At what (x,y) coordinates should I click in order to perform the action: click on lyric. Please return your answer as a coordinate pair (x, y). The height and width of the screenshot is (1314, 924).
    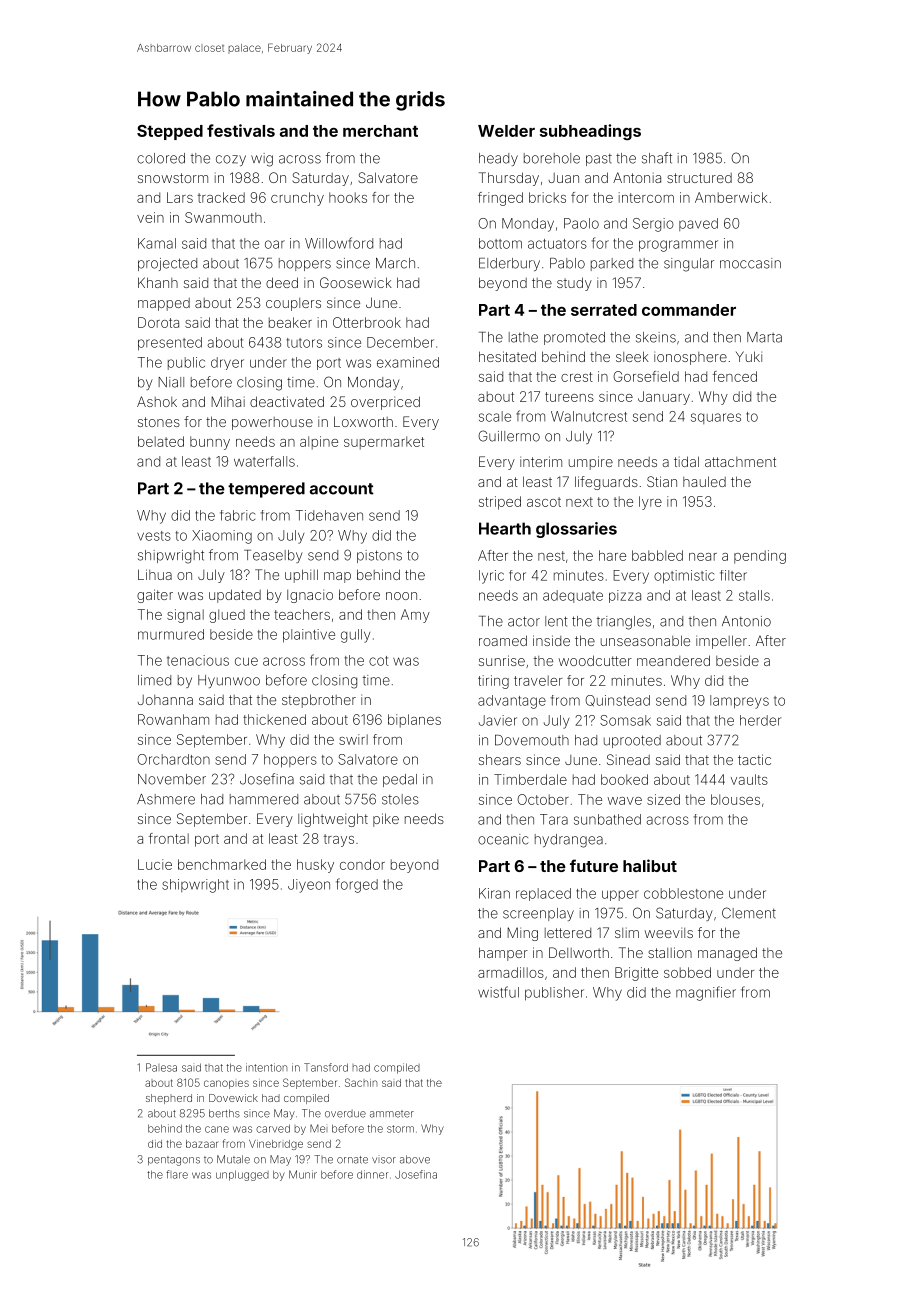
    Looking at the image, I should click on (491, 577).
